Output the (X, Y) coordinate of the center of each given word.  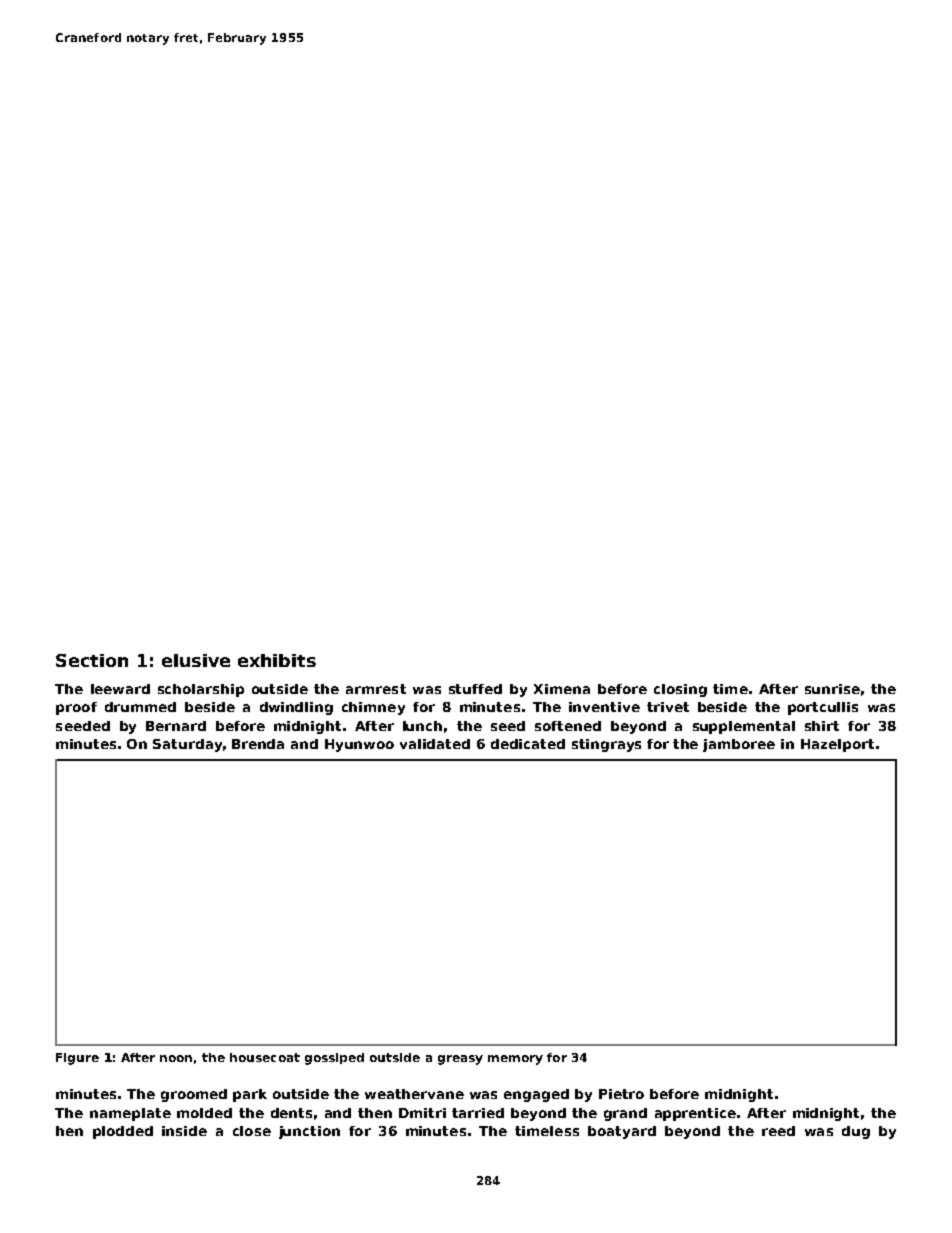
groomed (194, 1095)
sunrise (832, 689)
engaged (536, 1095)
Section (92, 660)
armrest (376, 689)
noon (176, 1058)
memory (515, 1060)
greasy (460, 1060)
